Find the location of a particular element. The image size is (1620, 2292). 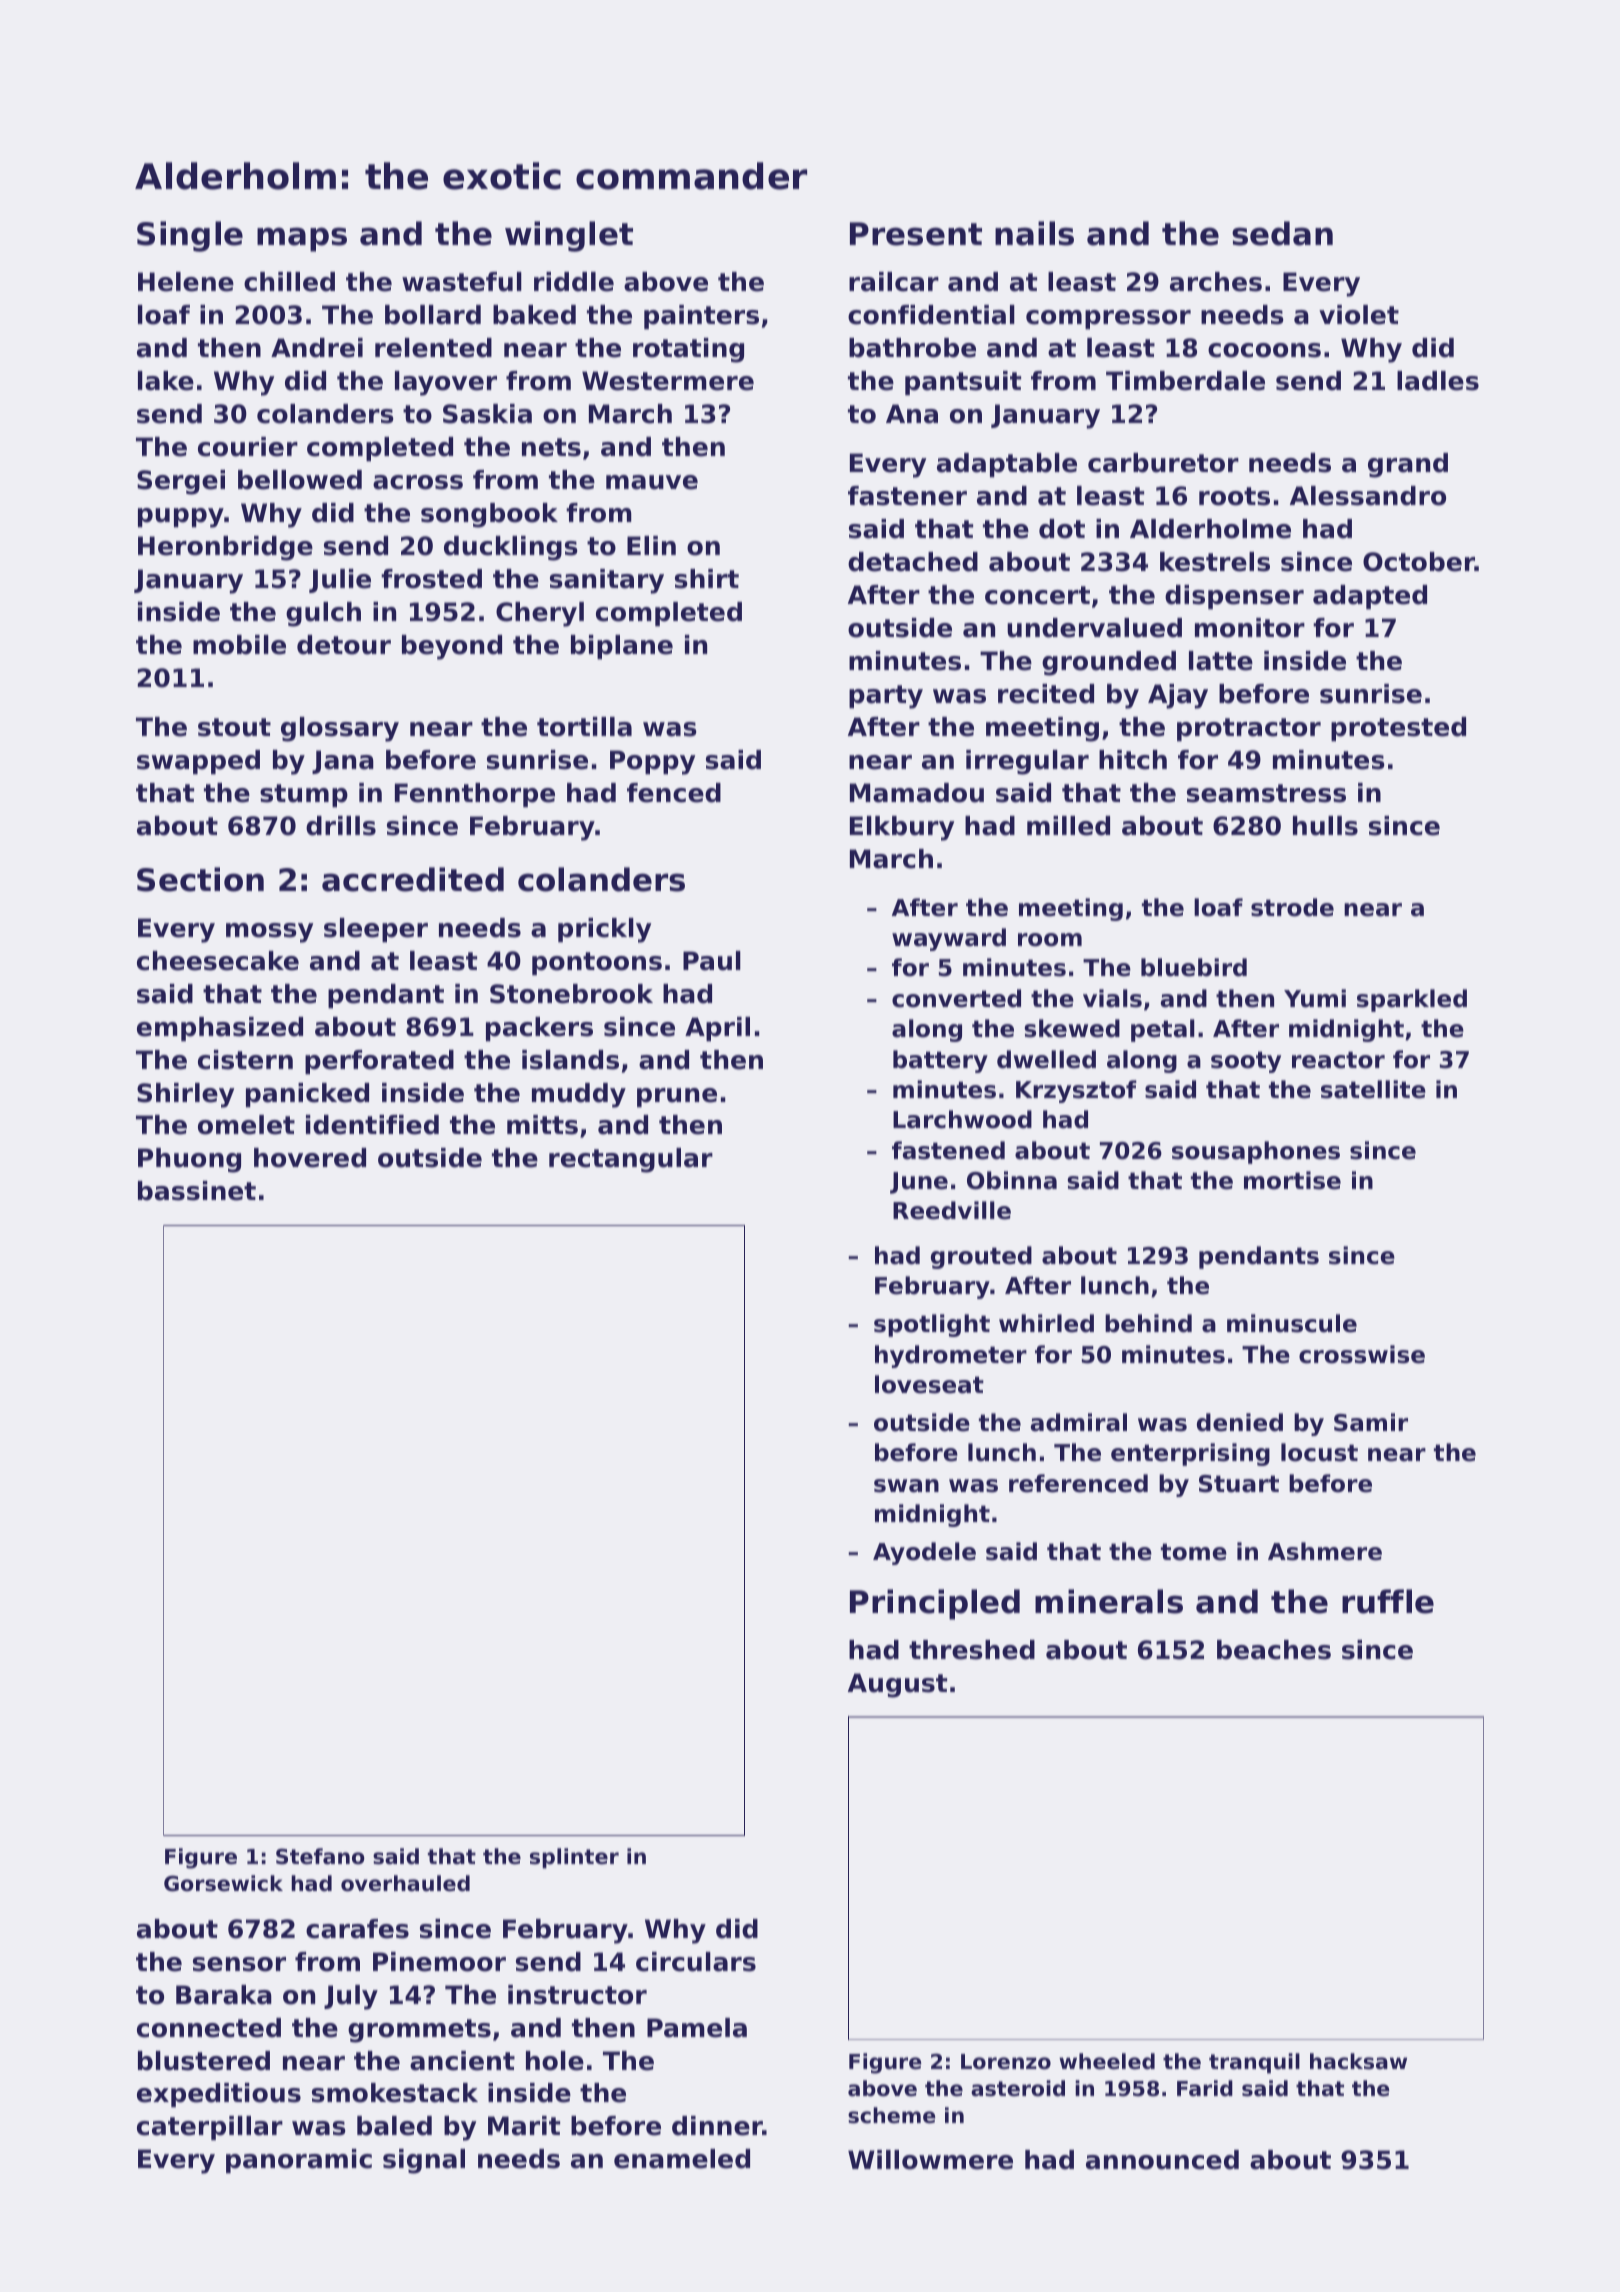

hacksaw is located at coordinates (1358, 2061).
